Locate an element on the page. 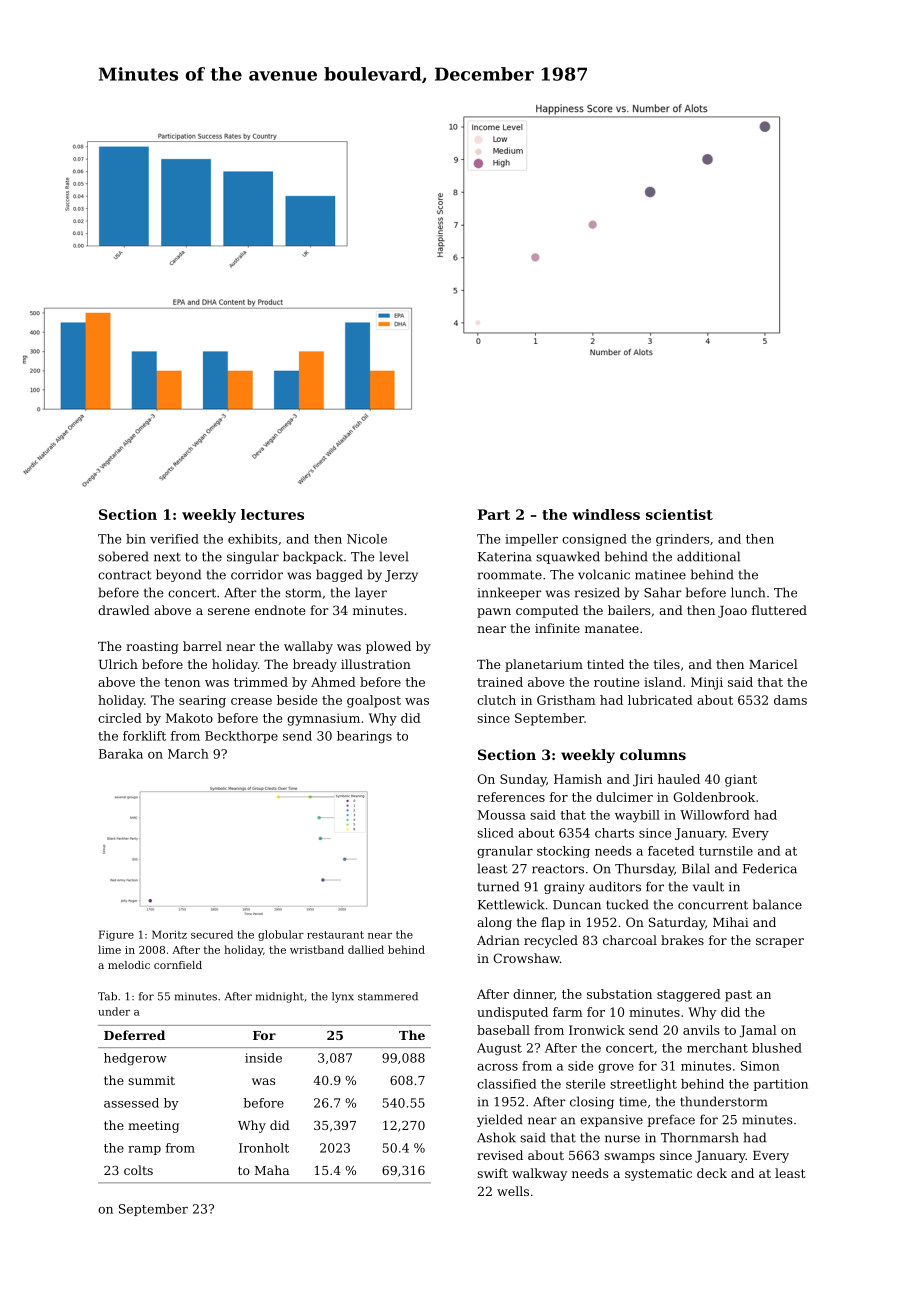 Image resolution: width=908 pixels, height=1316 pixels. matinee is located at coordinates (660, 575).
